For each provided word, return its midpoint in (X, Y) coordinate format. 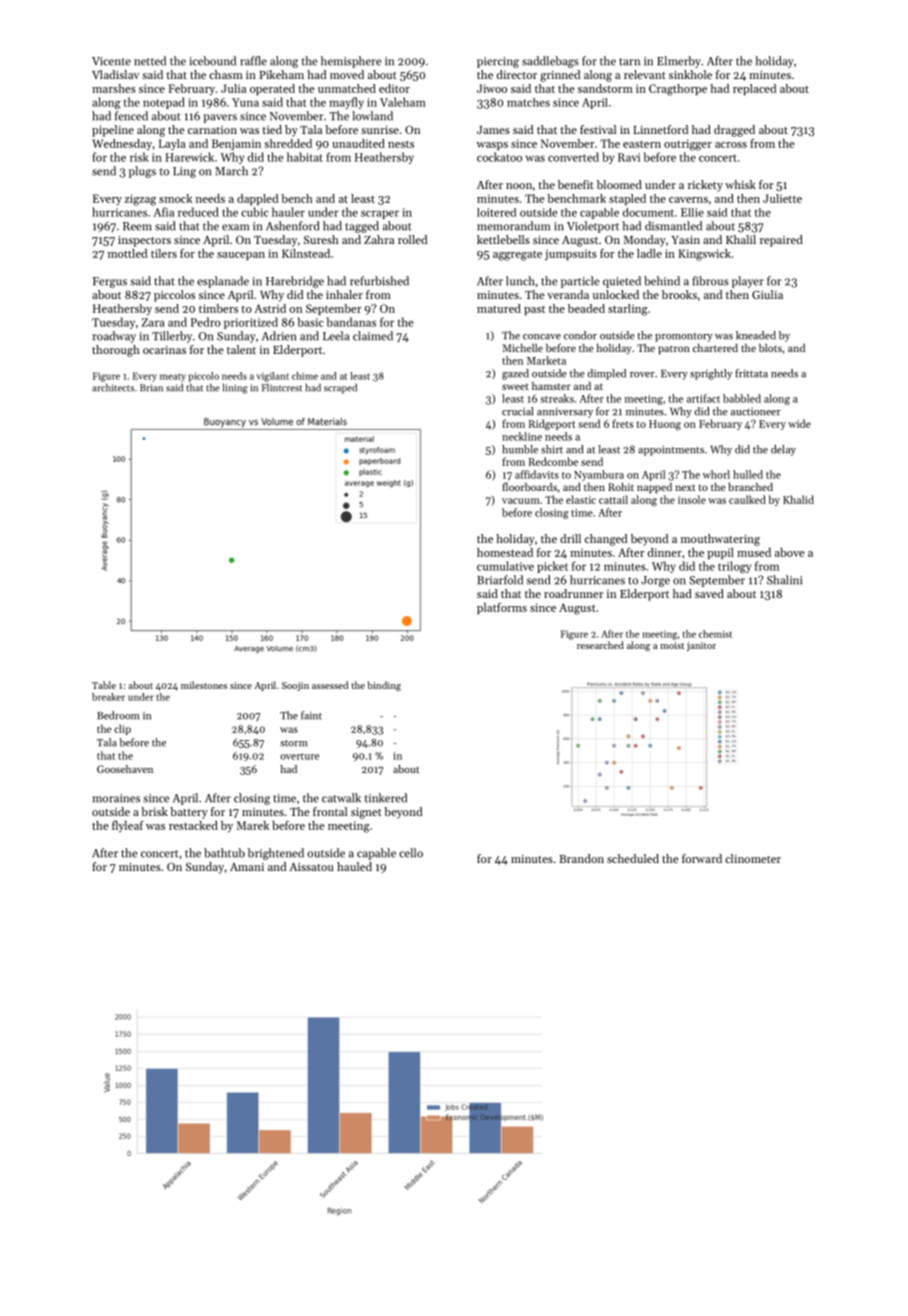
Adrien (279, 336)
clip (122, 729)
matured (499, 308)
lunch (520, 281)
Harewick (189, 157)
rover (642, 375)
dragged (734, 131)
